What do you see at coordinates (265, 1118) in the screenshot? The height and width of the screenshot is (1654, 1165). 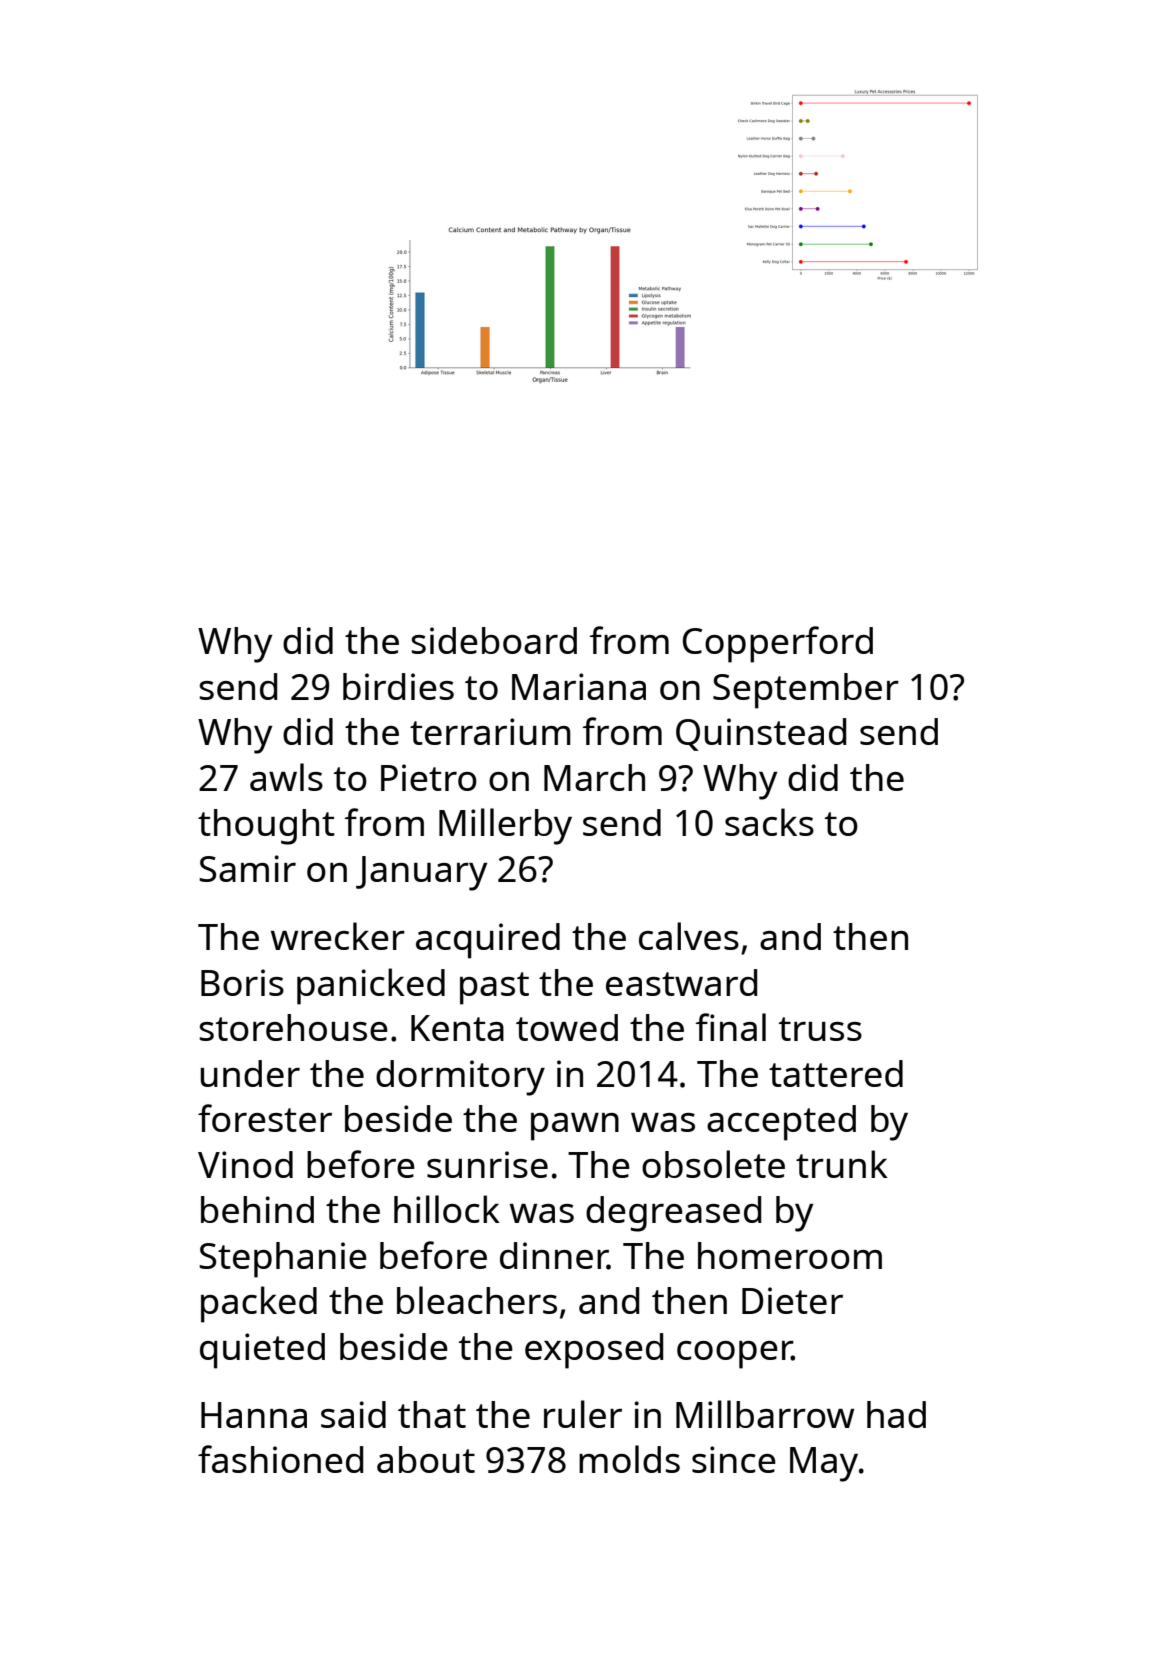 I see `forester` at bounding box center [265, 1118].
